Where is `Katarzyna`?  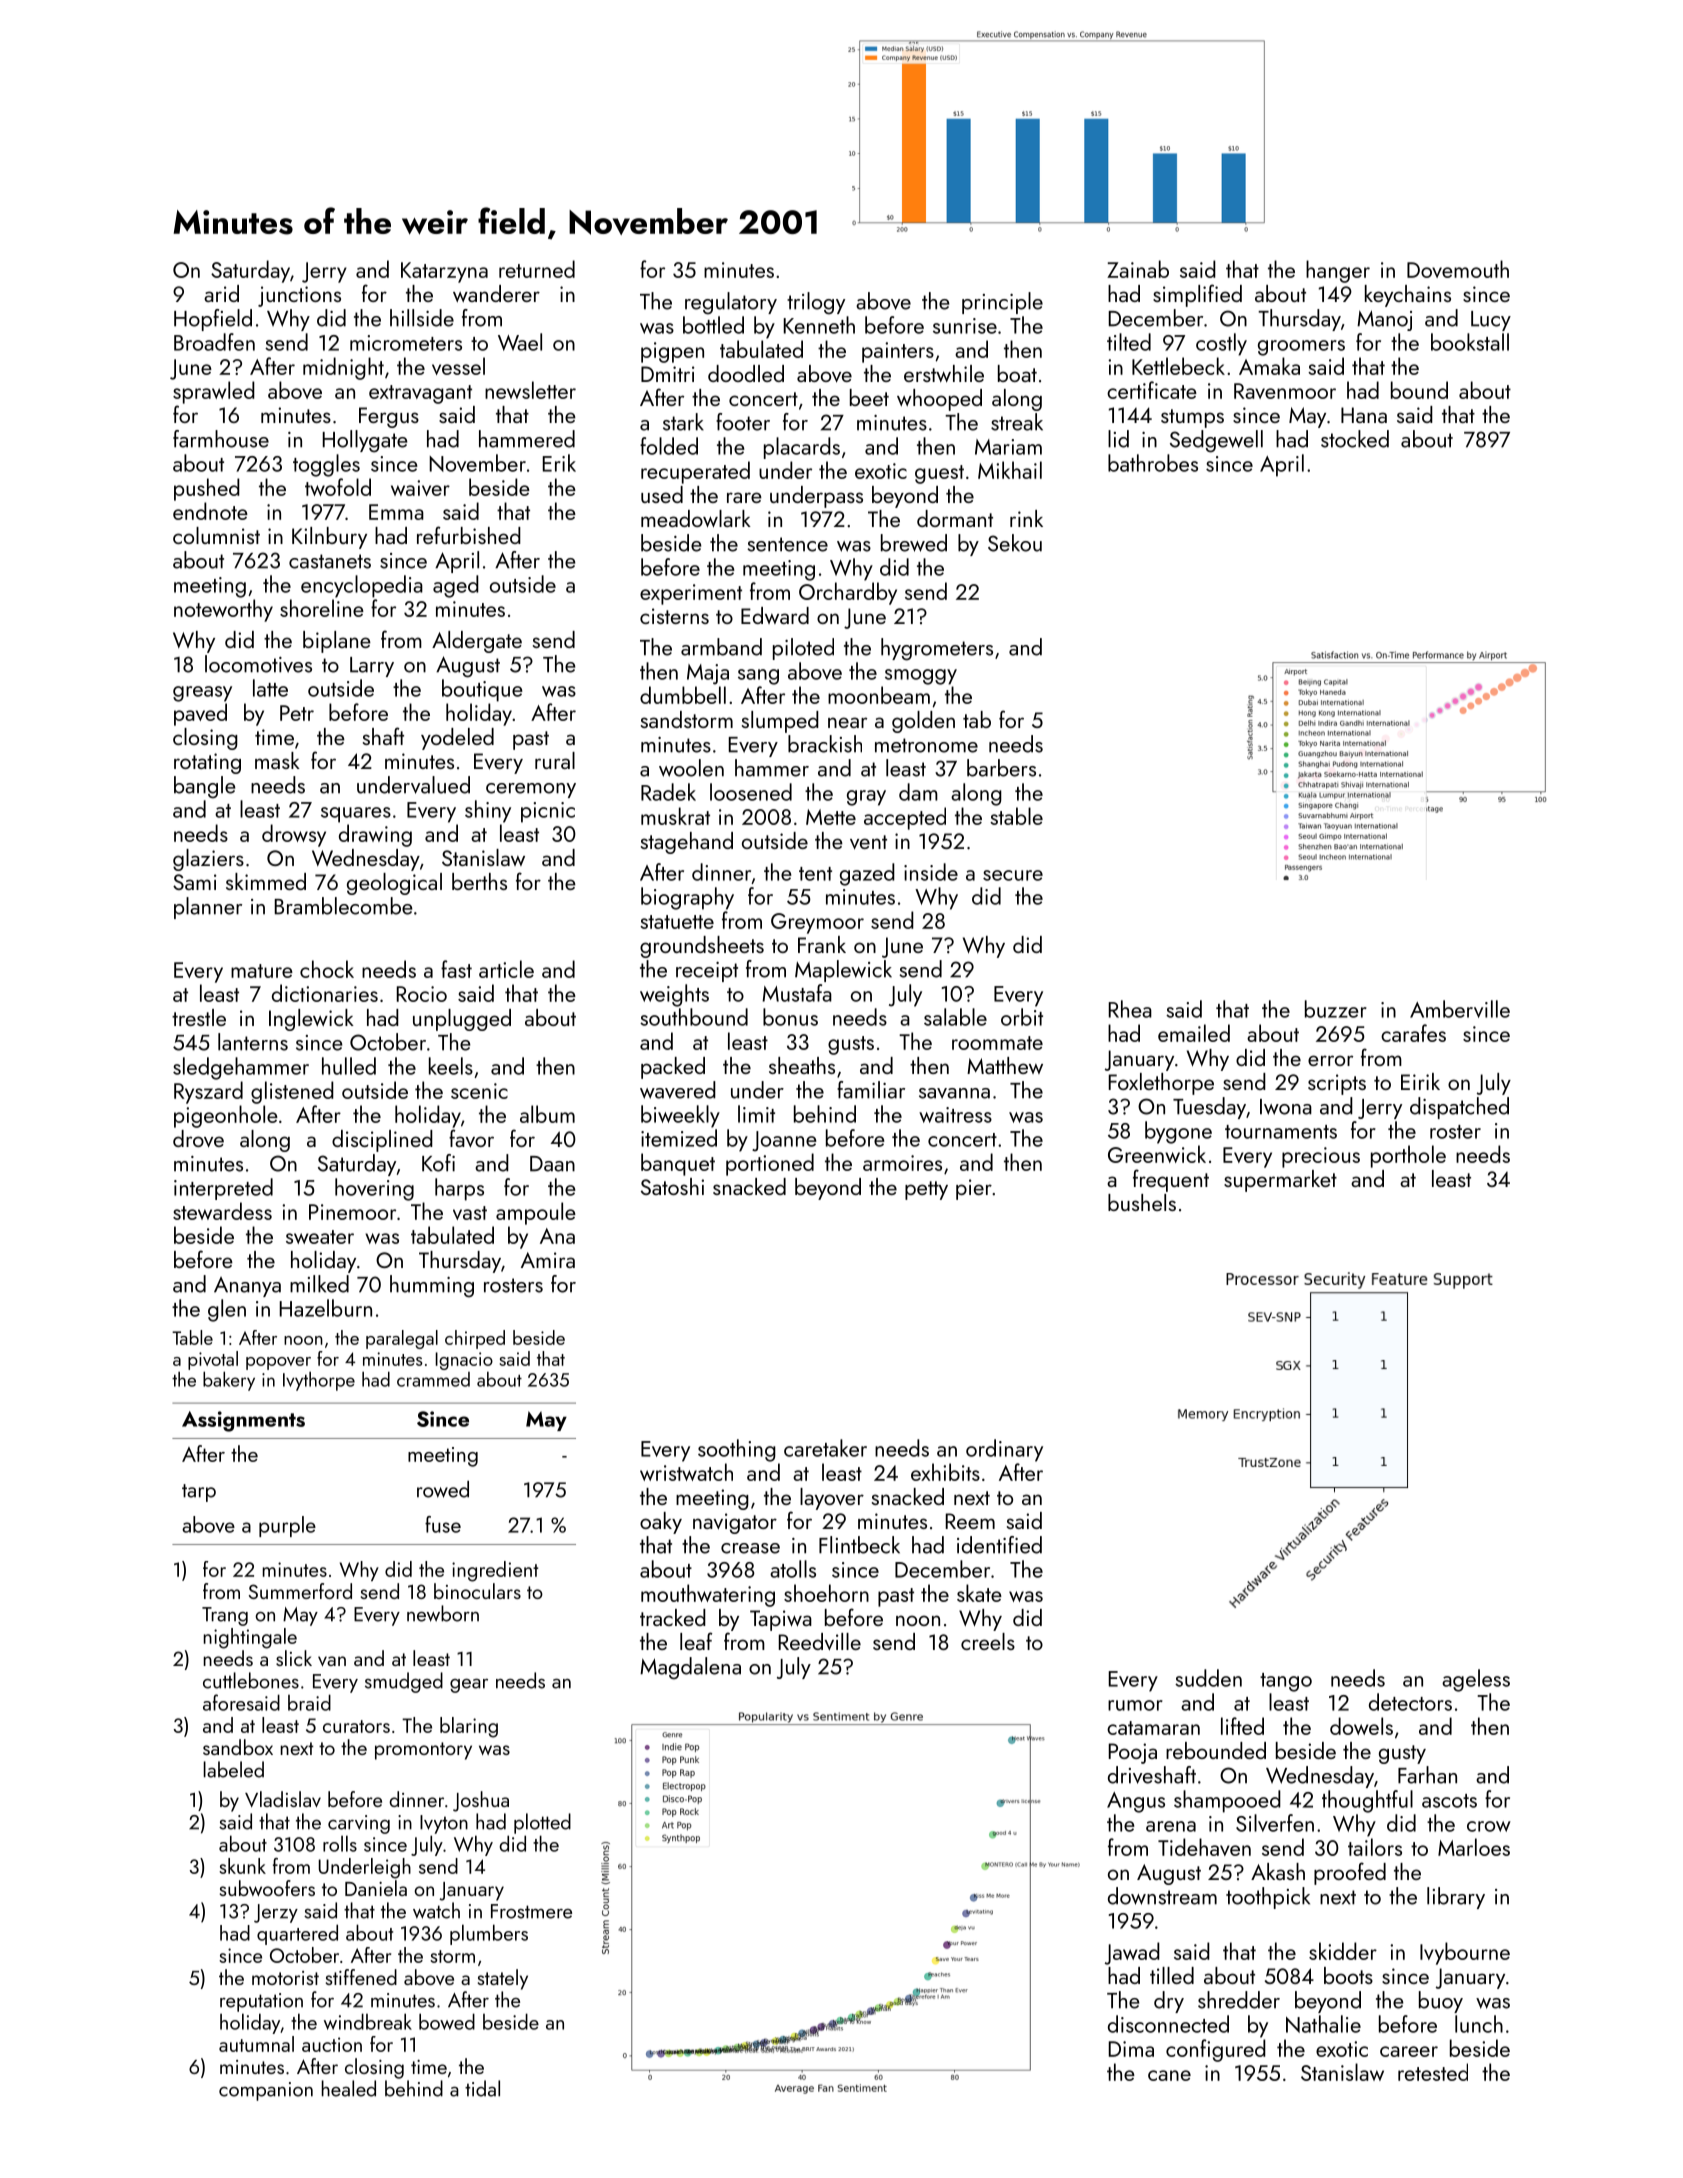 Katarzyna is located at coordinates (444, 272).
